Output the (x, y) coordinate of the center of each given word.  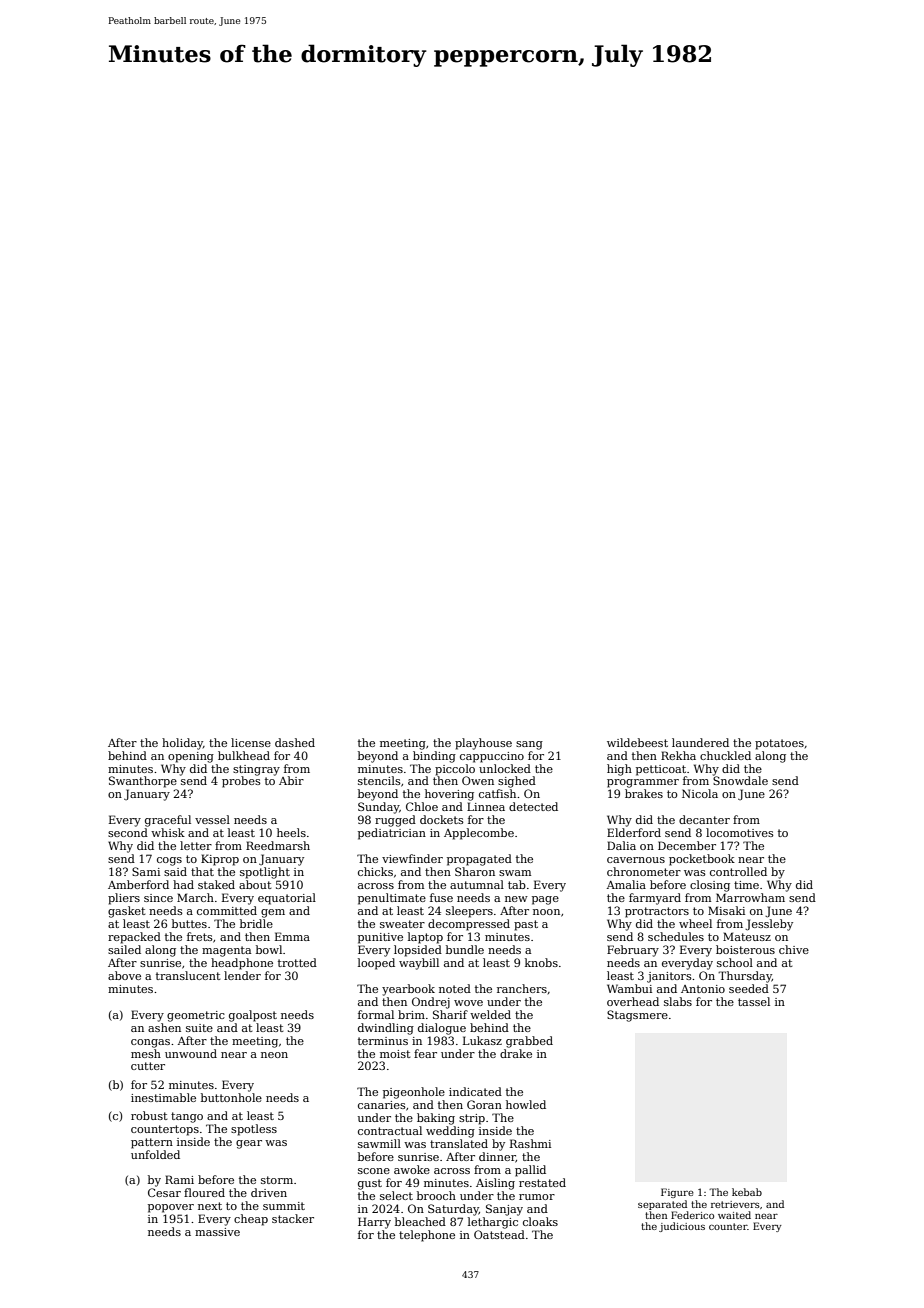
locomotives (740, 832)
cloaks (540, 1221)
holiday (182, 744)
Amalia (626, 884)
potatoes (779, 744)
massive (217, 1232)
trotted (297, 962)
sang (529, 745)
